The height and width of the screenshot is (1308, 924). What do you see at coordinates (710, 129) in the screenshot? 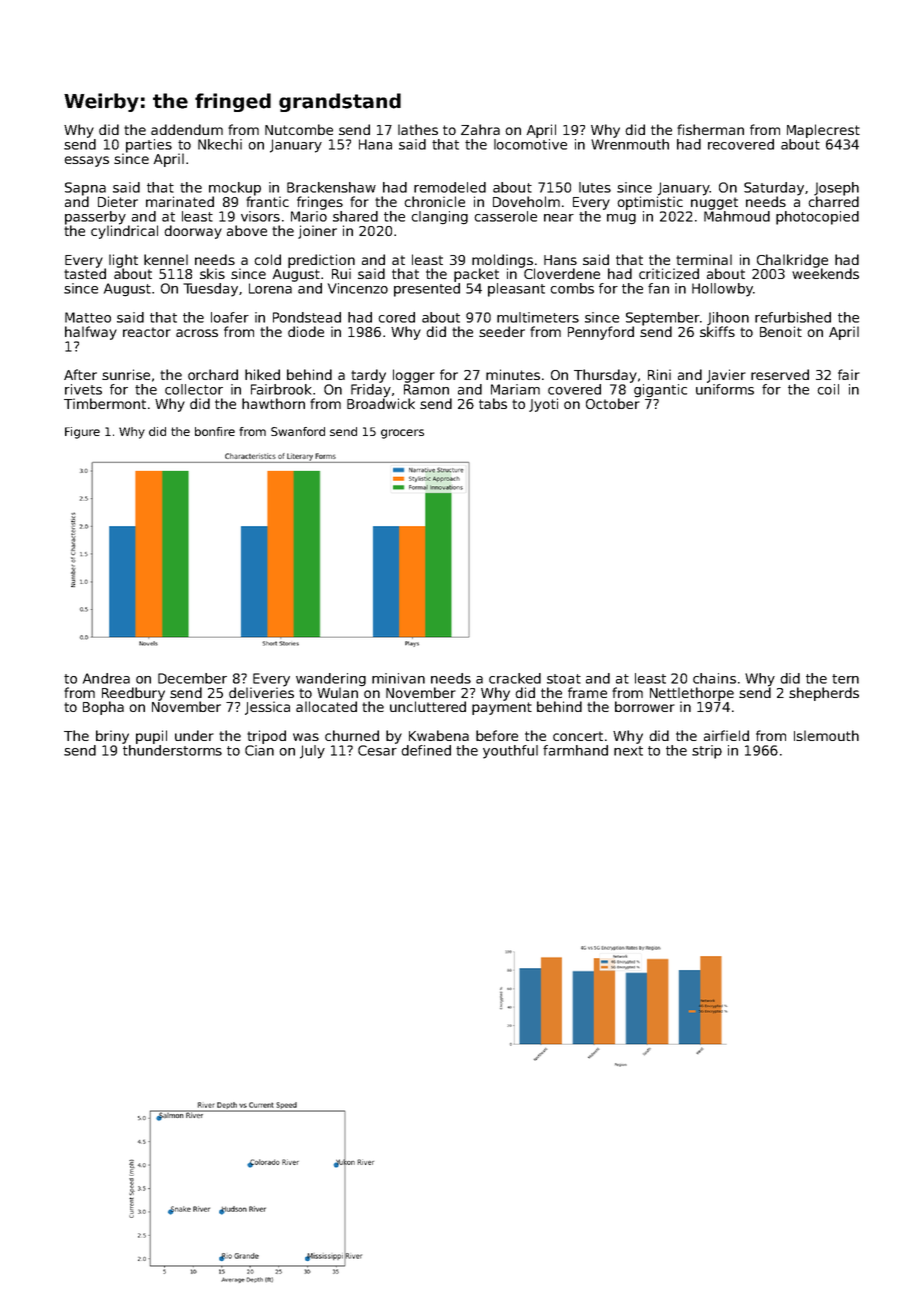
I see `fisherman` at bounding box center [710, 129].
